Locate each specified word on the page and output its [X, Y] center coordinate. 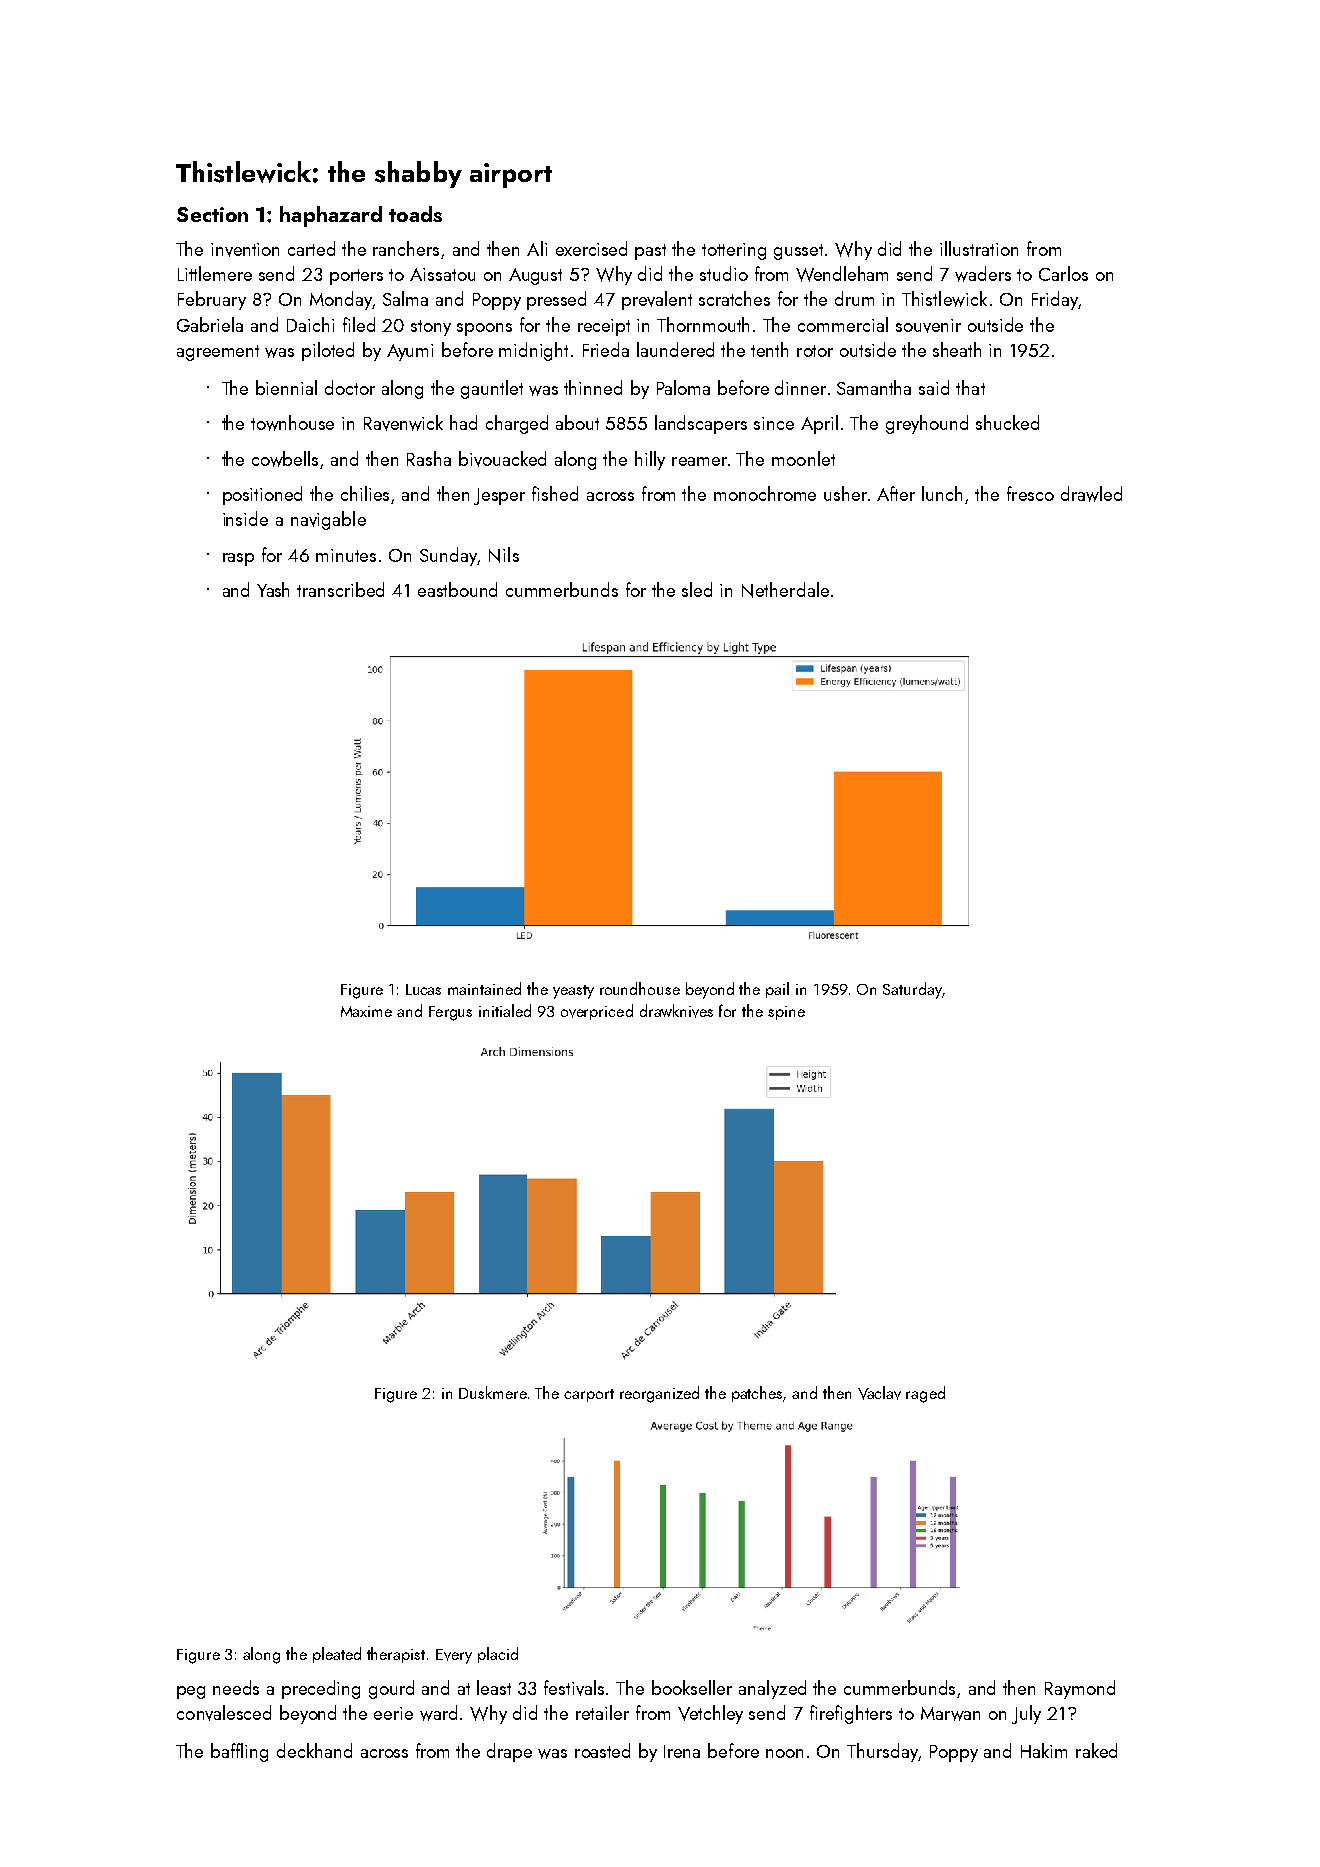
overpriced [597, 1012]
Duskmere [493, 1392]
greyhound [927, 424]
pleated [337, 1655]
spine [786, 1013]
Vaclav [879, 1393]
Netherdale [785, 590]
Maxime [366, 1011]
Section [212, 214]
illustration [979, 248]
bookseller [692, 1687]
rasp [238, 559]
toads [415, 214]
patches [758, 1394]
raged [925, 1394]
